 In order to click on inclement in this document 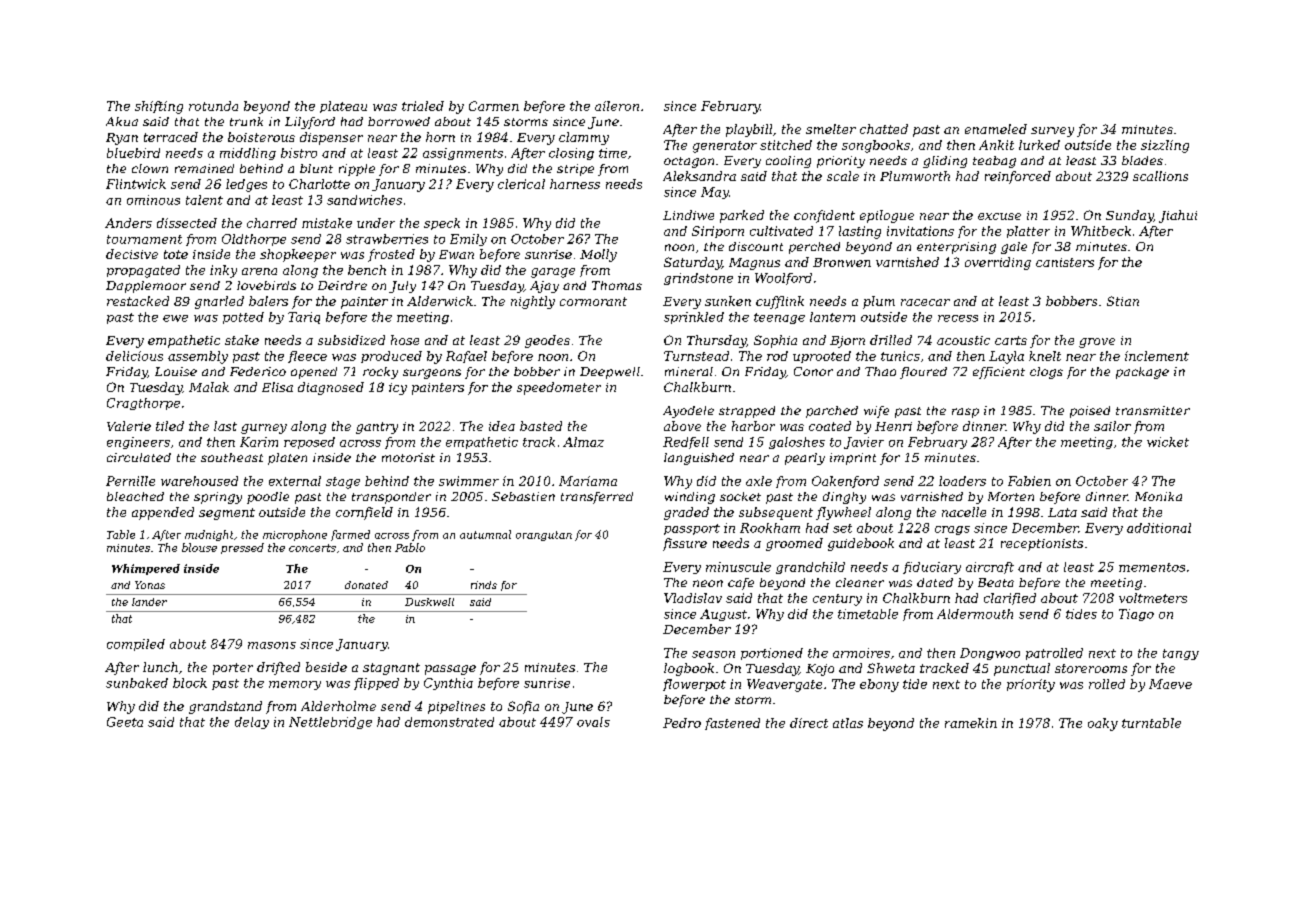, I will do `click(1157, 356)`.
